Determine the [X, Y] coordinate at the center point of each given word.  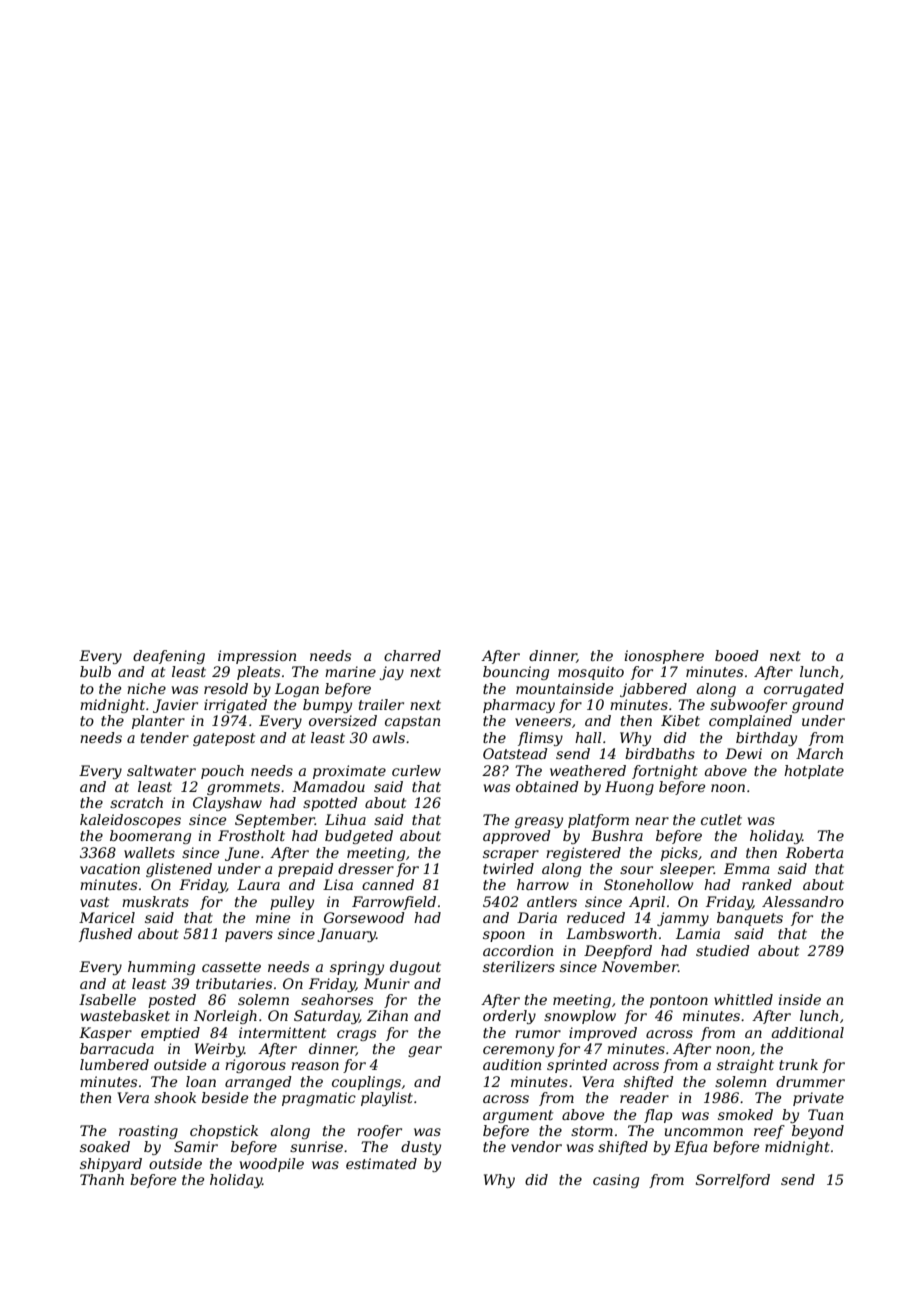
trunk [798, 1064]
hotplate [814, 772]
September [275, 821]
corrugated [804, 690]
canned [388, 884]
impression [257, 657]
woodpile [272, 1165]
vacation [110, 868]
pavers [249, 936]
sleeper [687, 870]
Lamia [698, 933]
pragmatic [319, 1099]
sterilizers [519, 967]
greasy [539, 822]
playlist [387, 1099]
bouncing [516, 673]
